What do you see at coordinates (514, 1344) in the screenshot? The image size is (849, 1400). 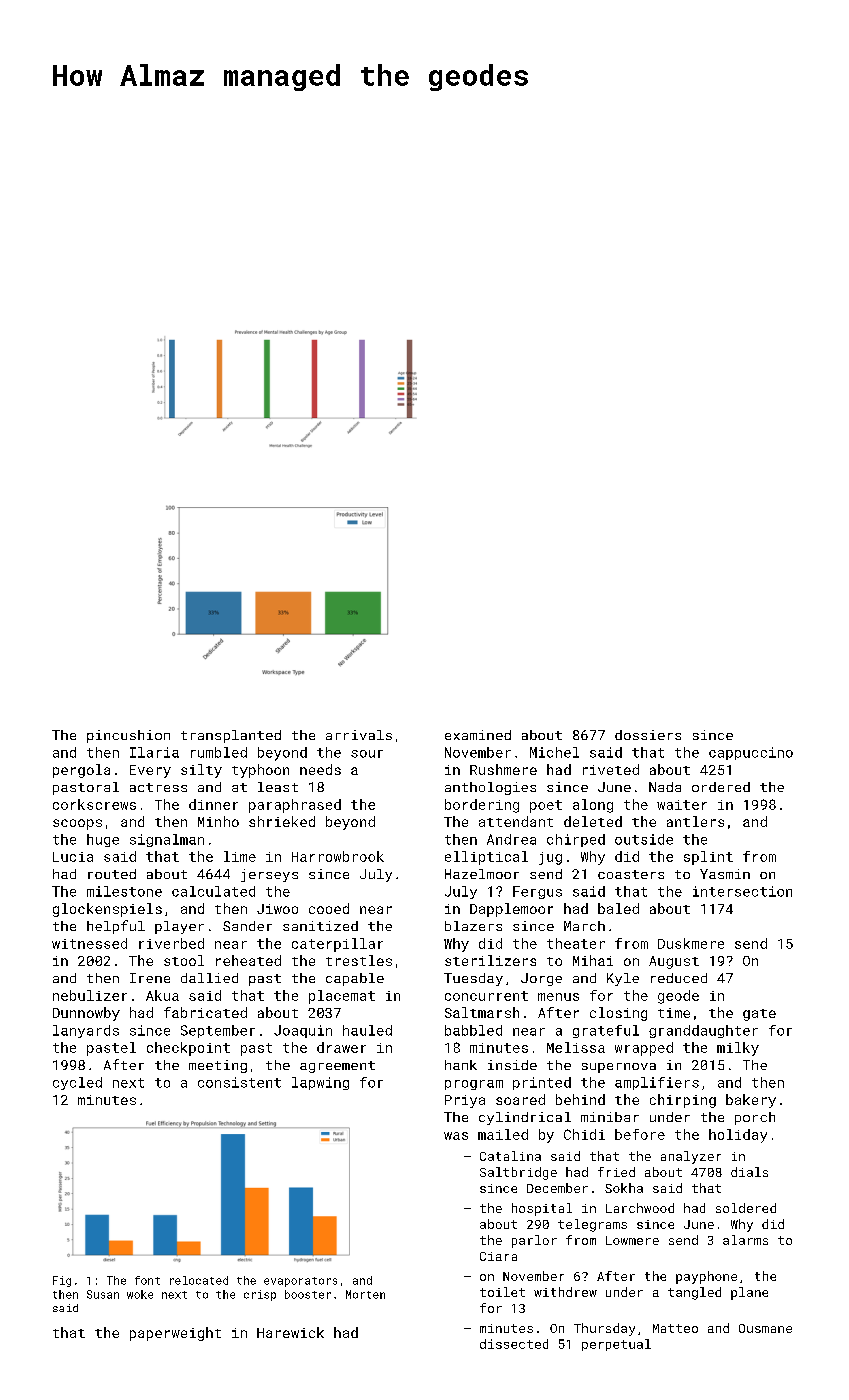 I see `dissected` at bounding box center [514, 1344].
